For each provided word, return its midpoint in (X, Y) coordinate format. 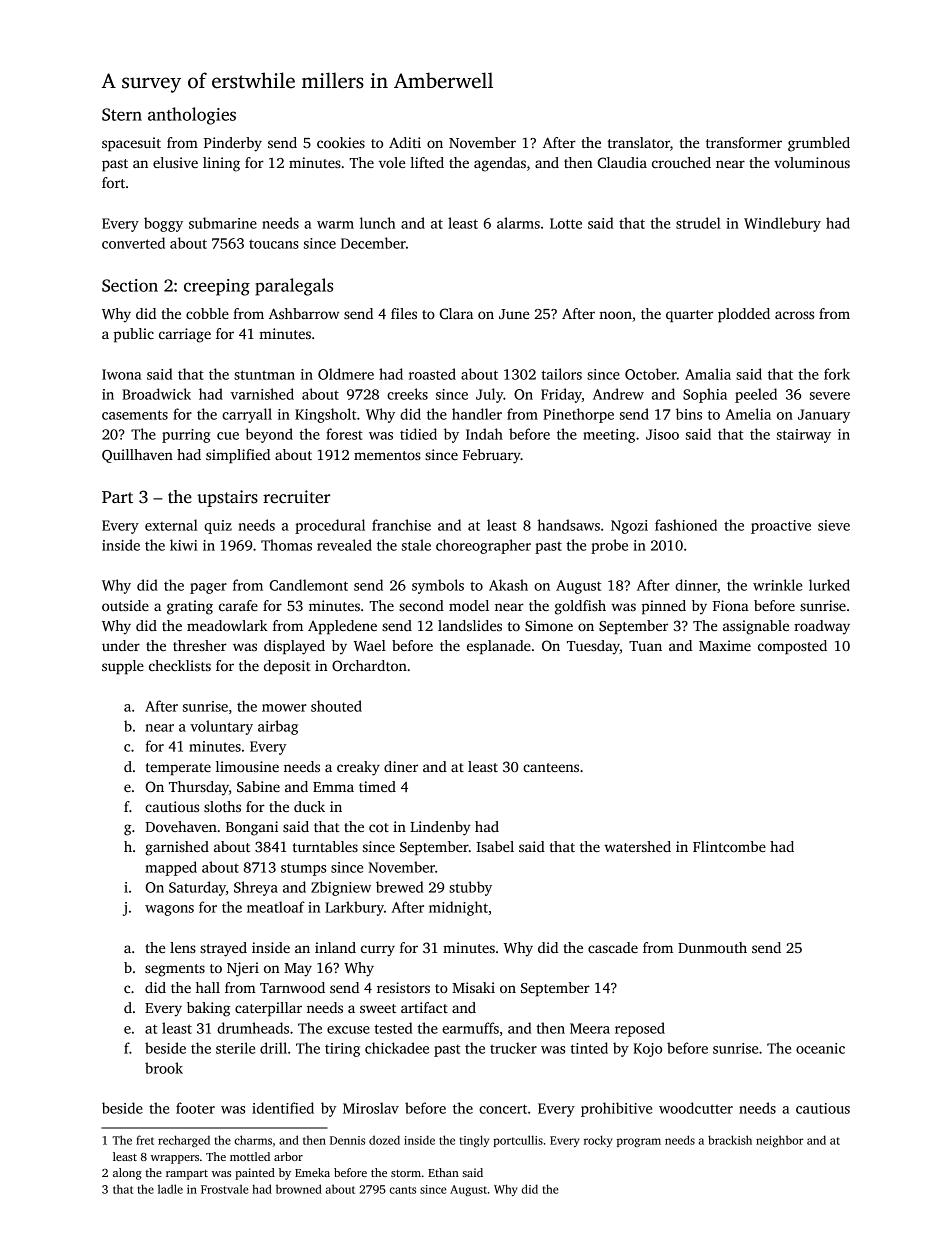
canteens (551, 767)
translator (639, 142)
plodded (744, 315)
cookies (341, 142)
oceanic (820, 1048)
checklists (180, 665)
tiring (342, 1050)
